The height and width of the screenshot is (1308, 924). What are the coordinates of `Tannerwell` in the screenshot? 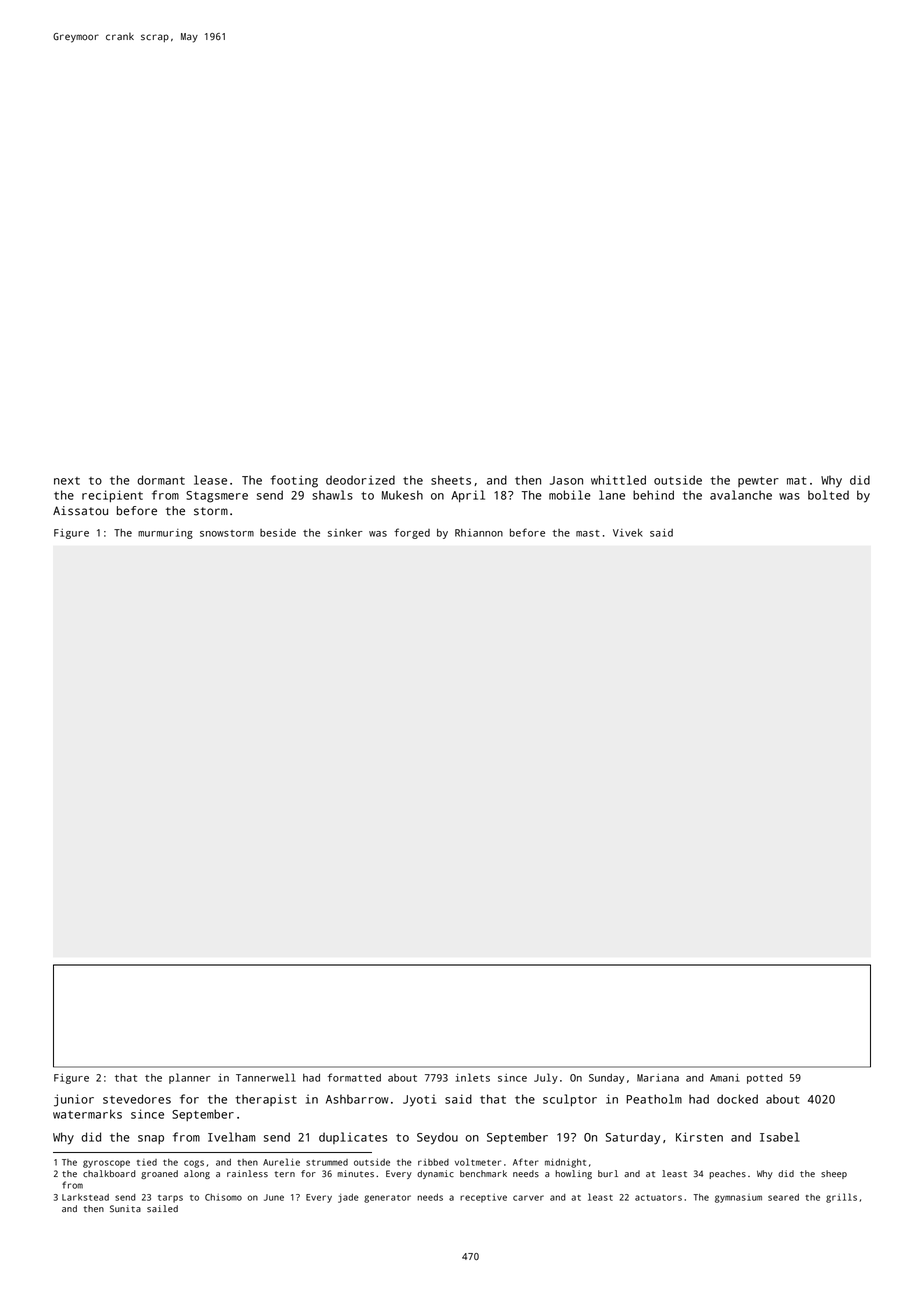 It's located at (266, 1077).
